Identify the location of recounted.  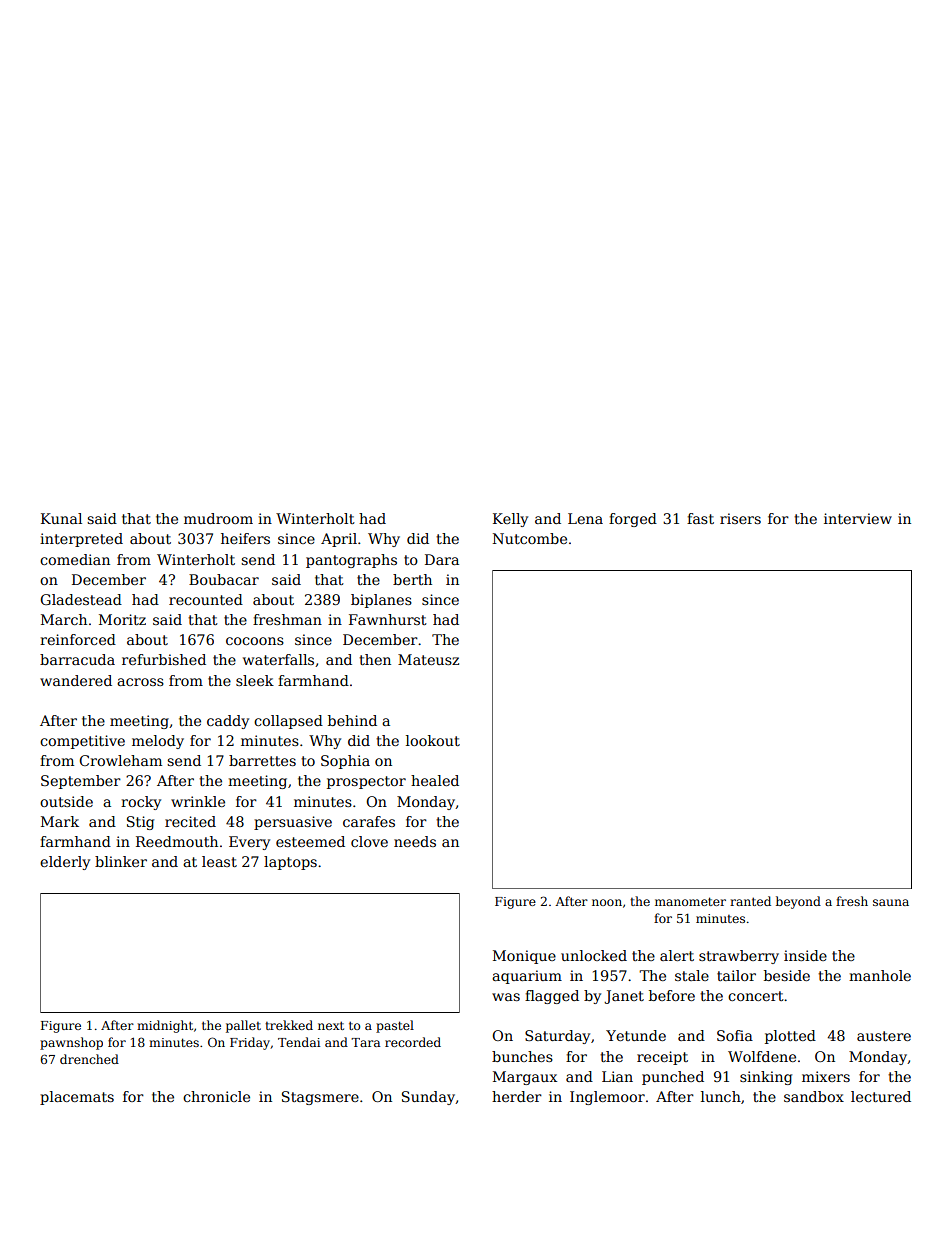
(206, 599).
